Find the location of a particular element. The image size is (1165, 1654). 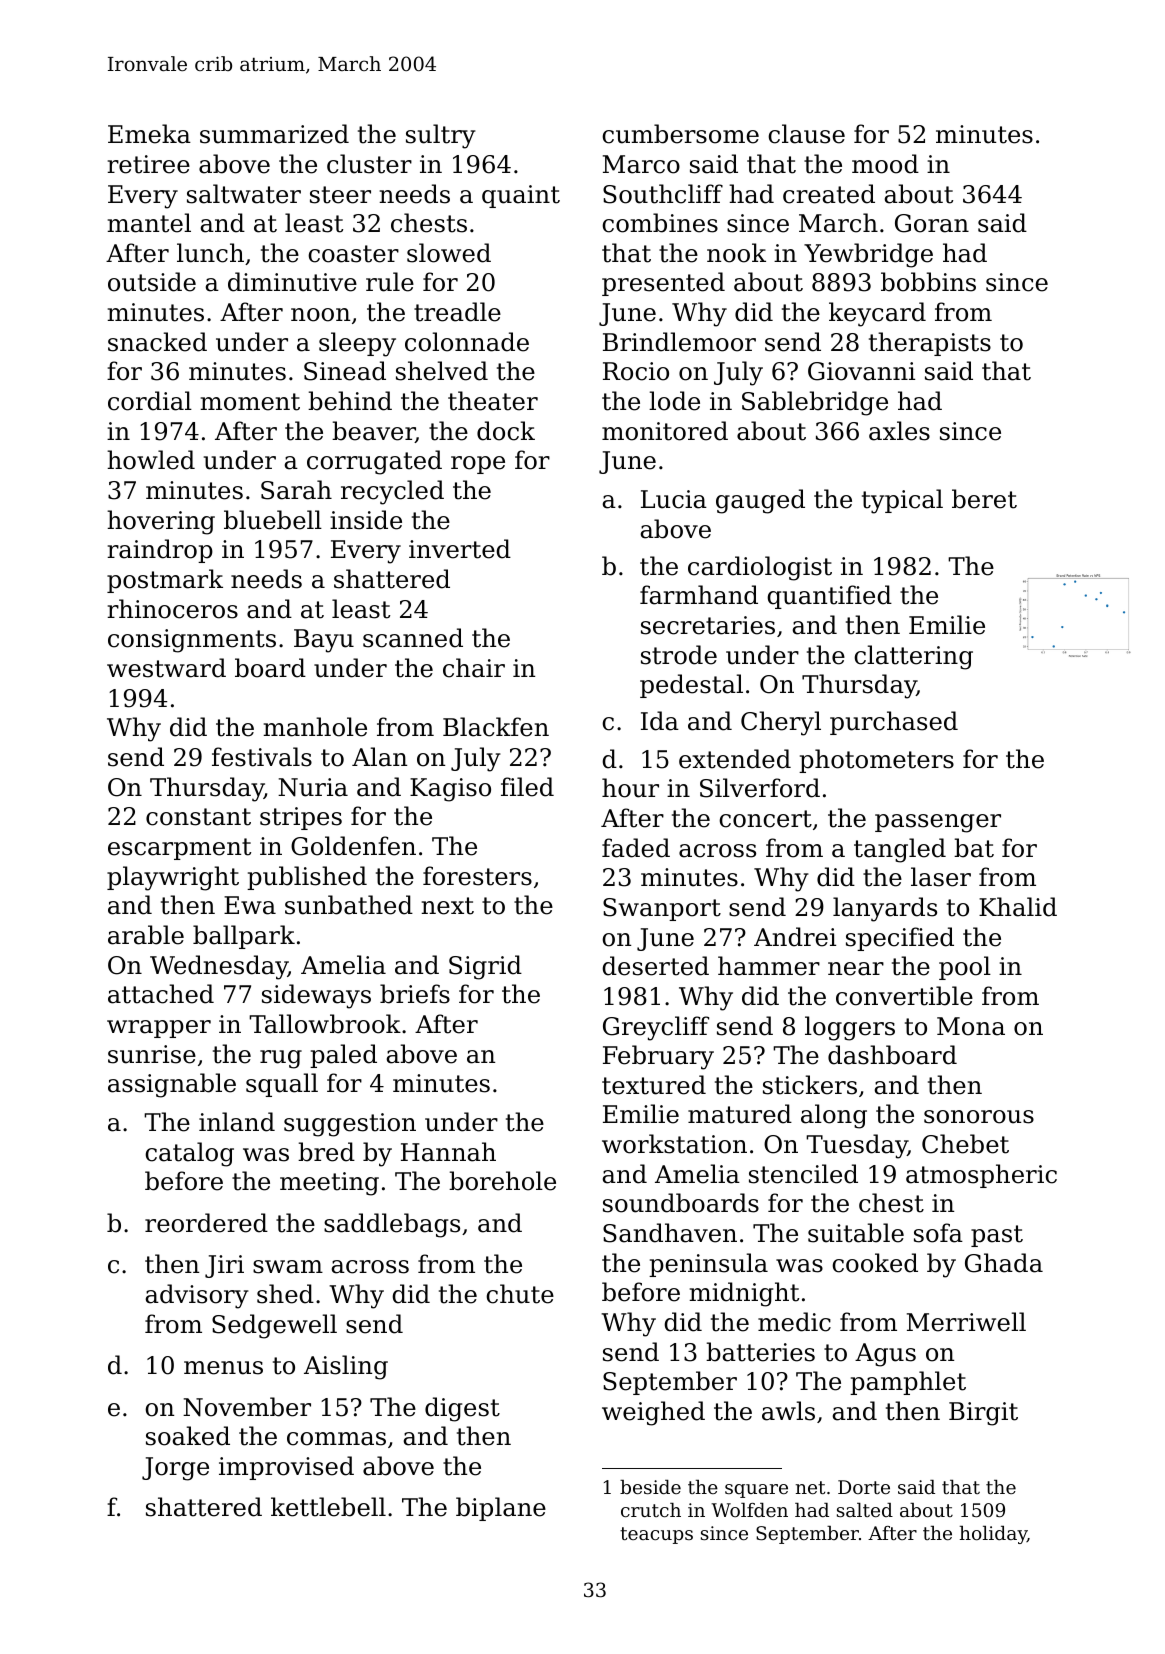

ballpark is located at coordinates (244, 937).
